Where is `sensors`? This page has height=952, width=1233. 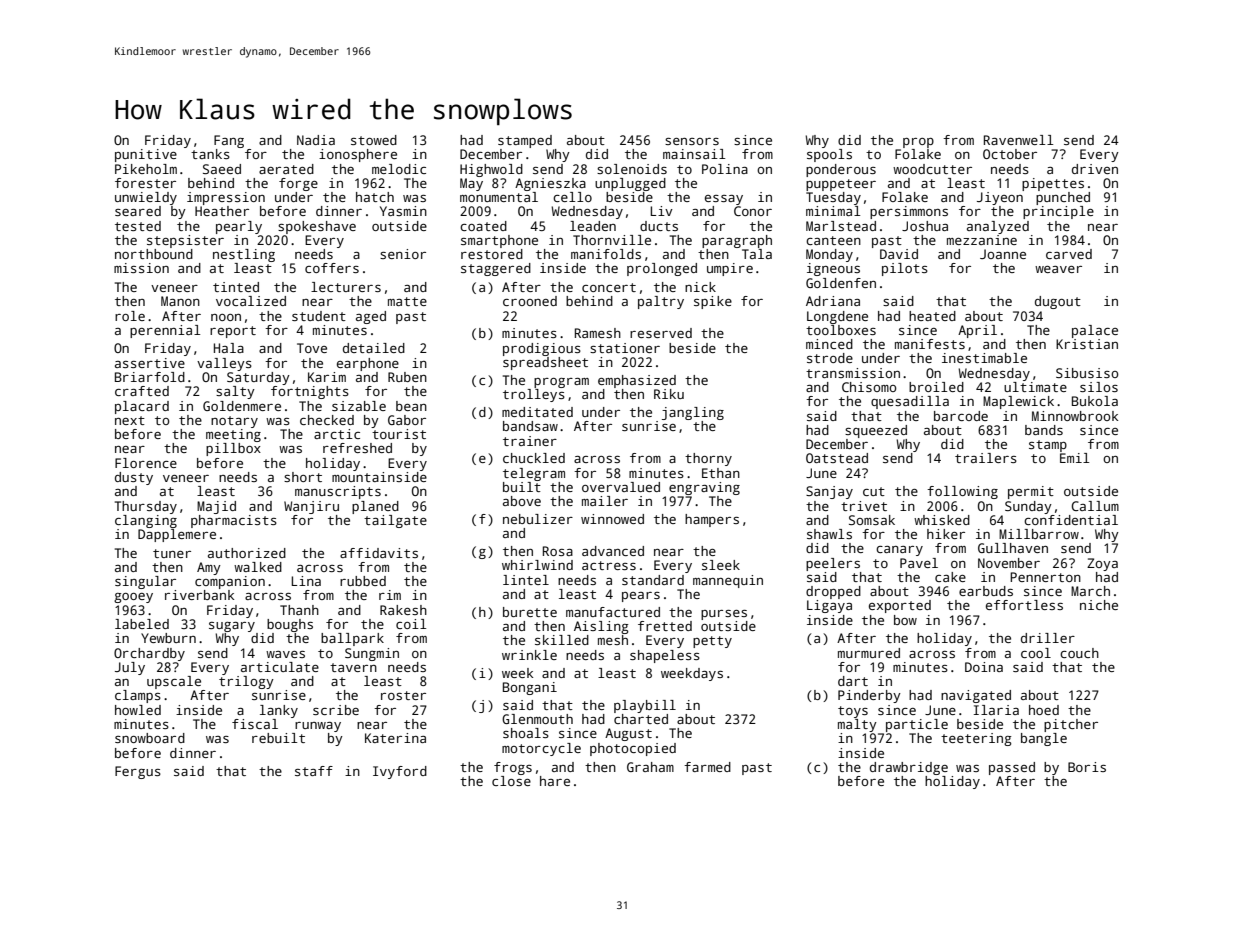 sensors is located at coordinates (692, 141).
